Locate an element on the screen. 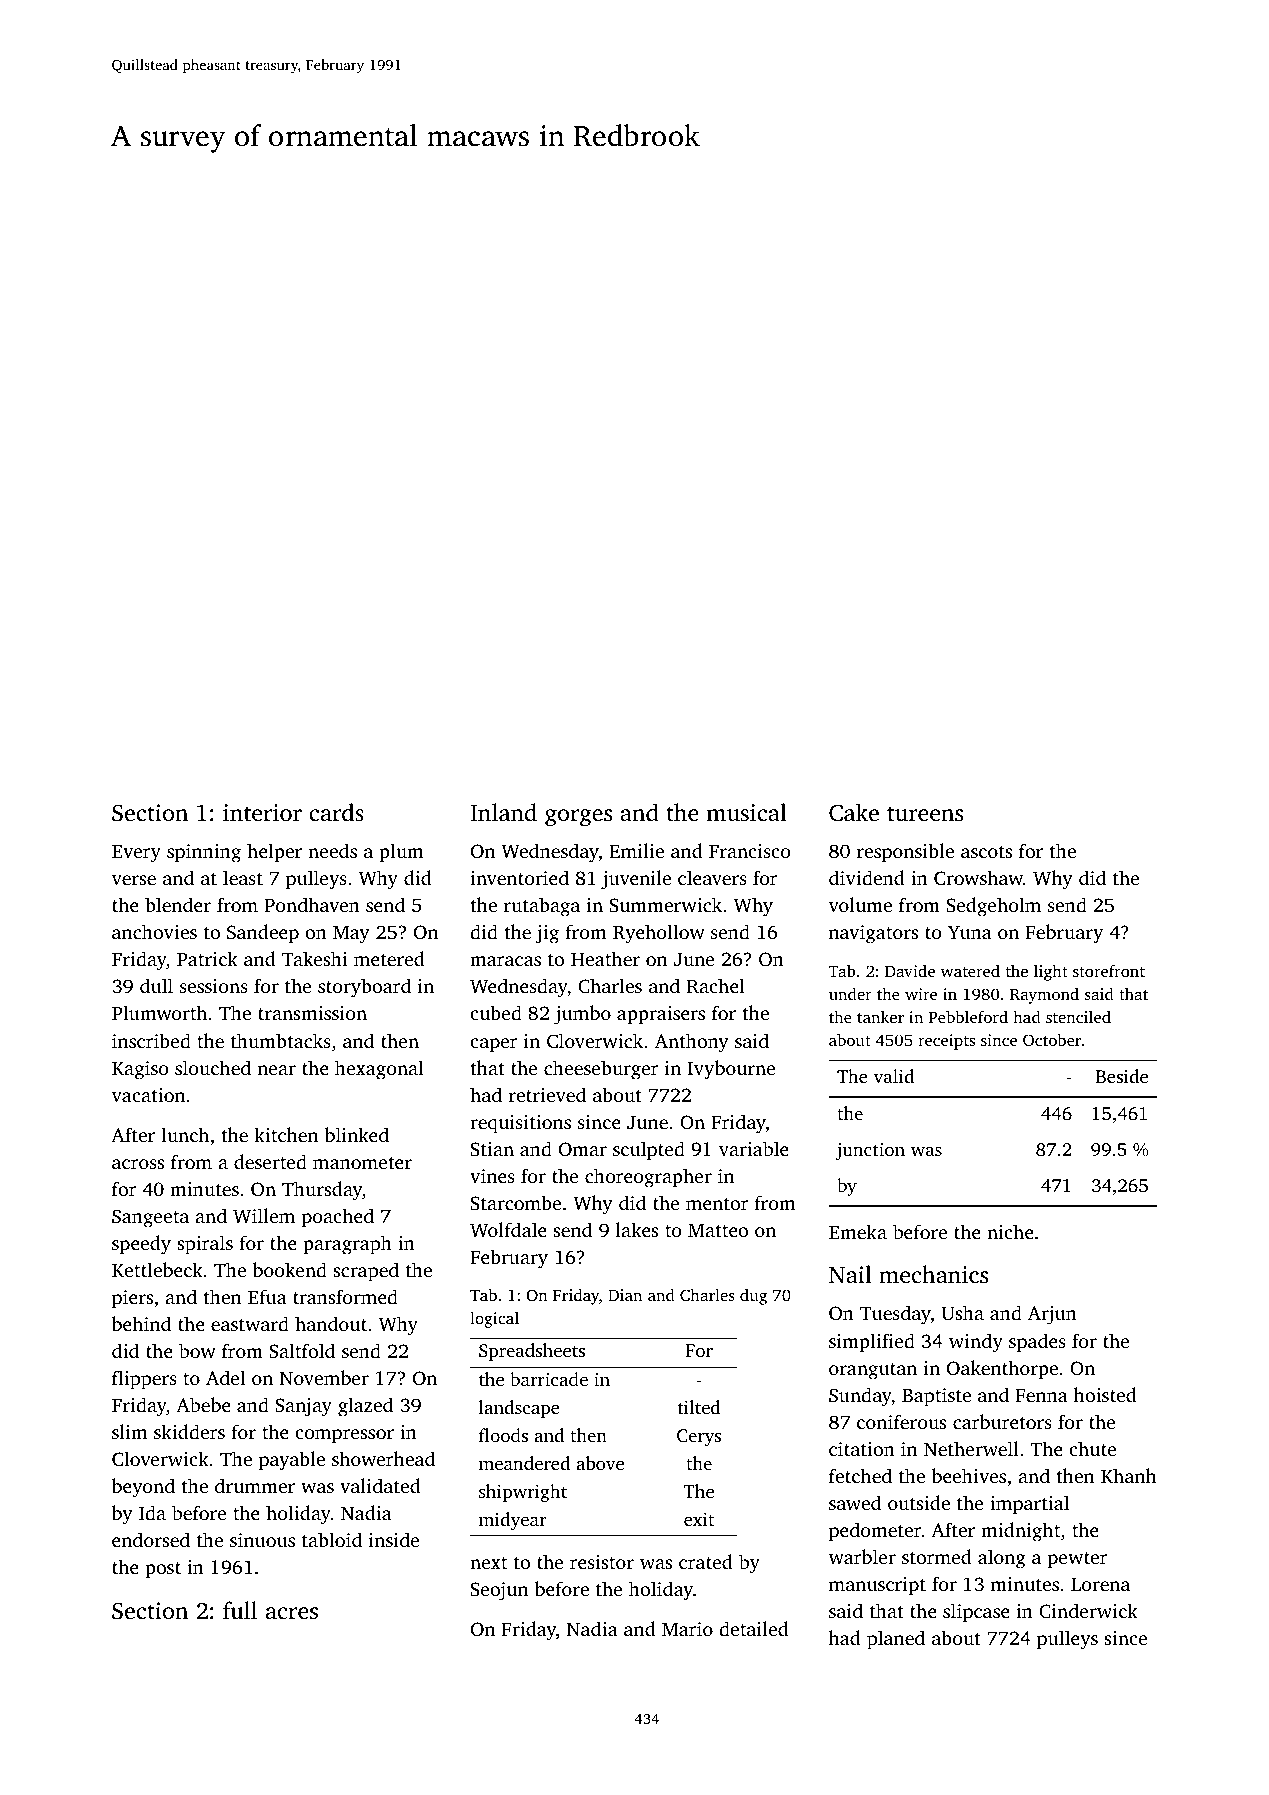 This screenshot has height=1795, width=1269. Efua is located at coordinates (267, 1296).
